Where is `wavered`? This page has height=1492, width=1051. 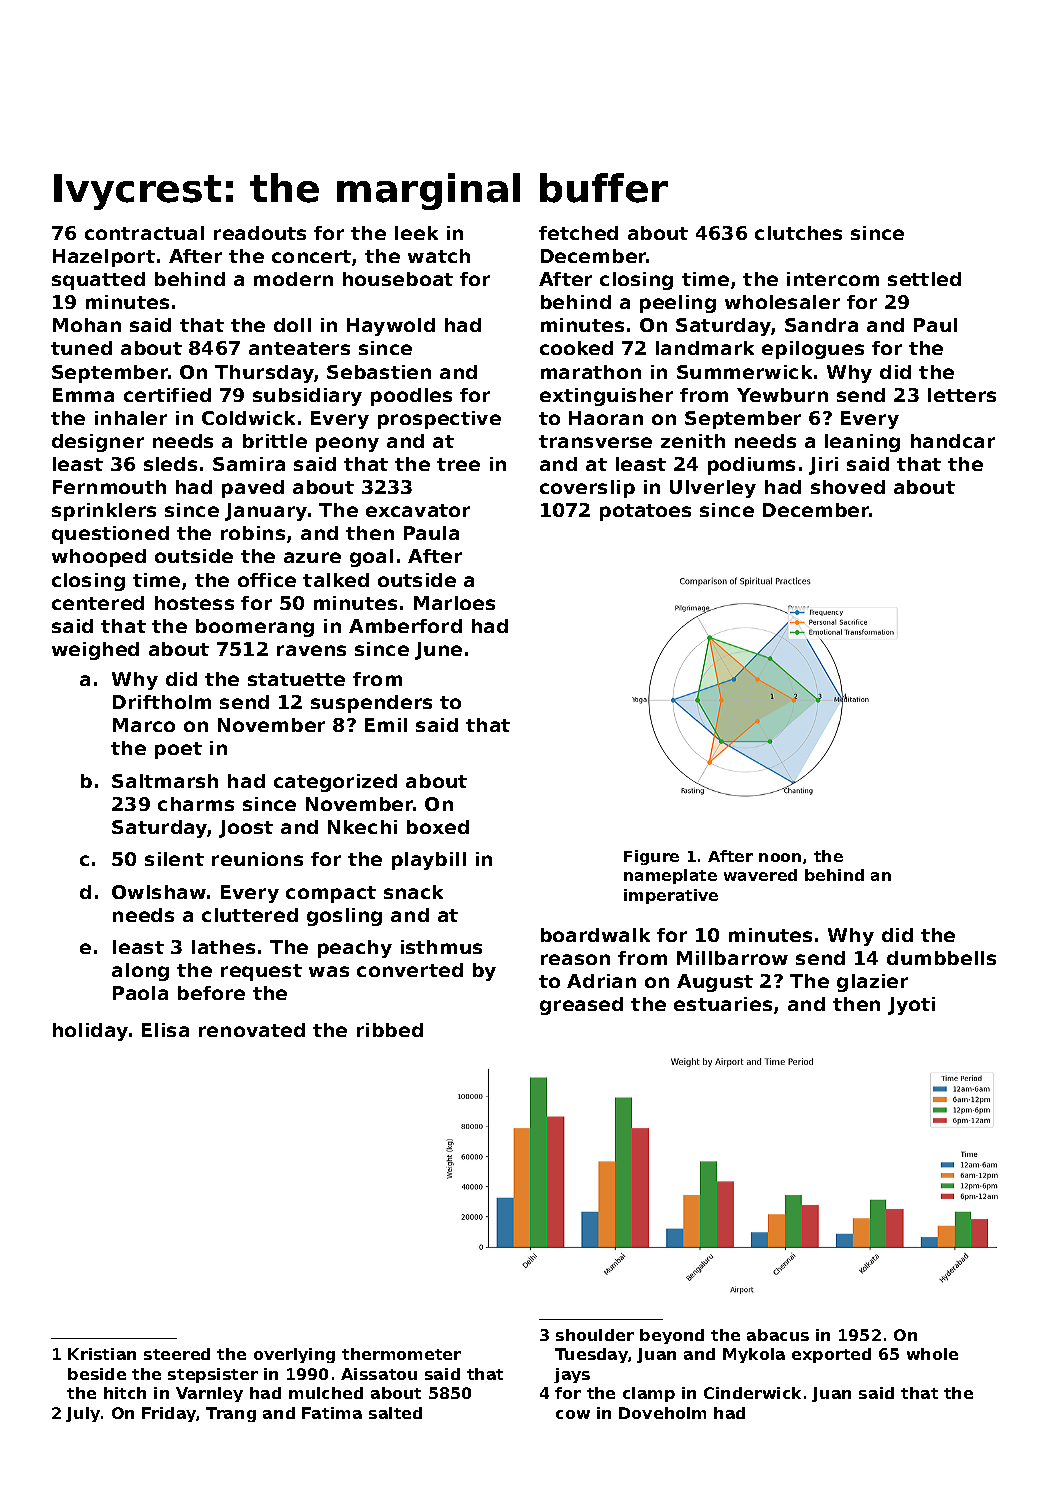 wavered is located at coordinates (760, 875).
